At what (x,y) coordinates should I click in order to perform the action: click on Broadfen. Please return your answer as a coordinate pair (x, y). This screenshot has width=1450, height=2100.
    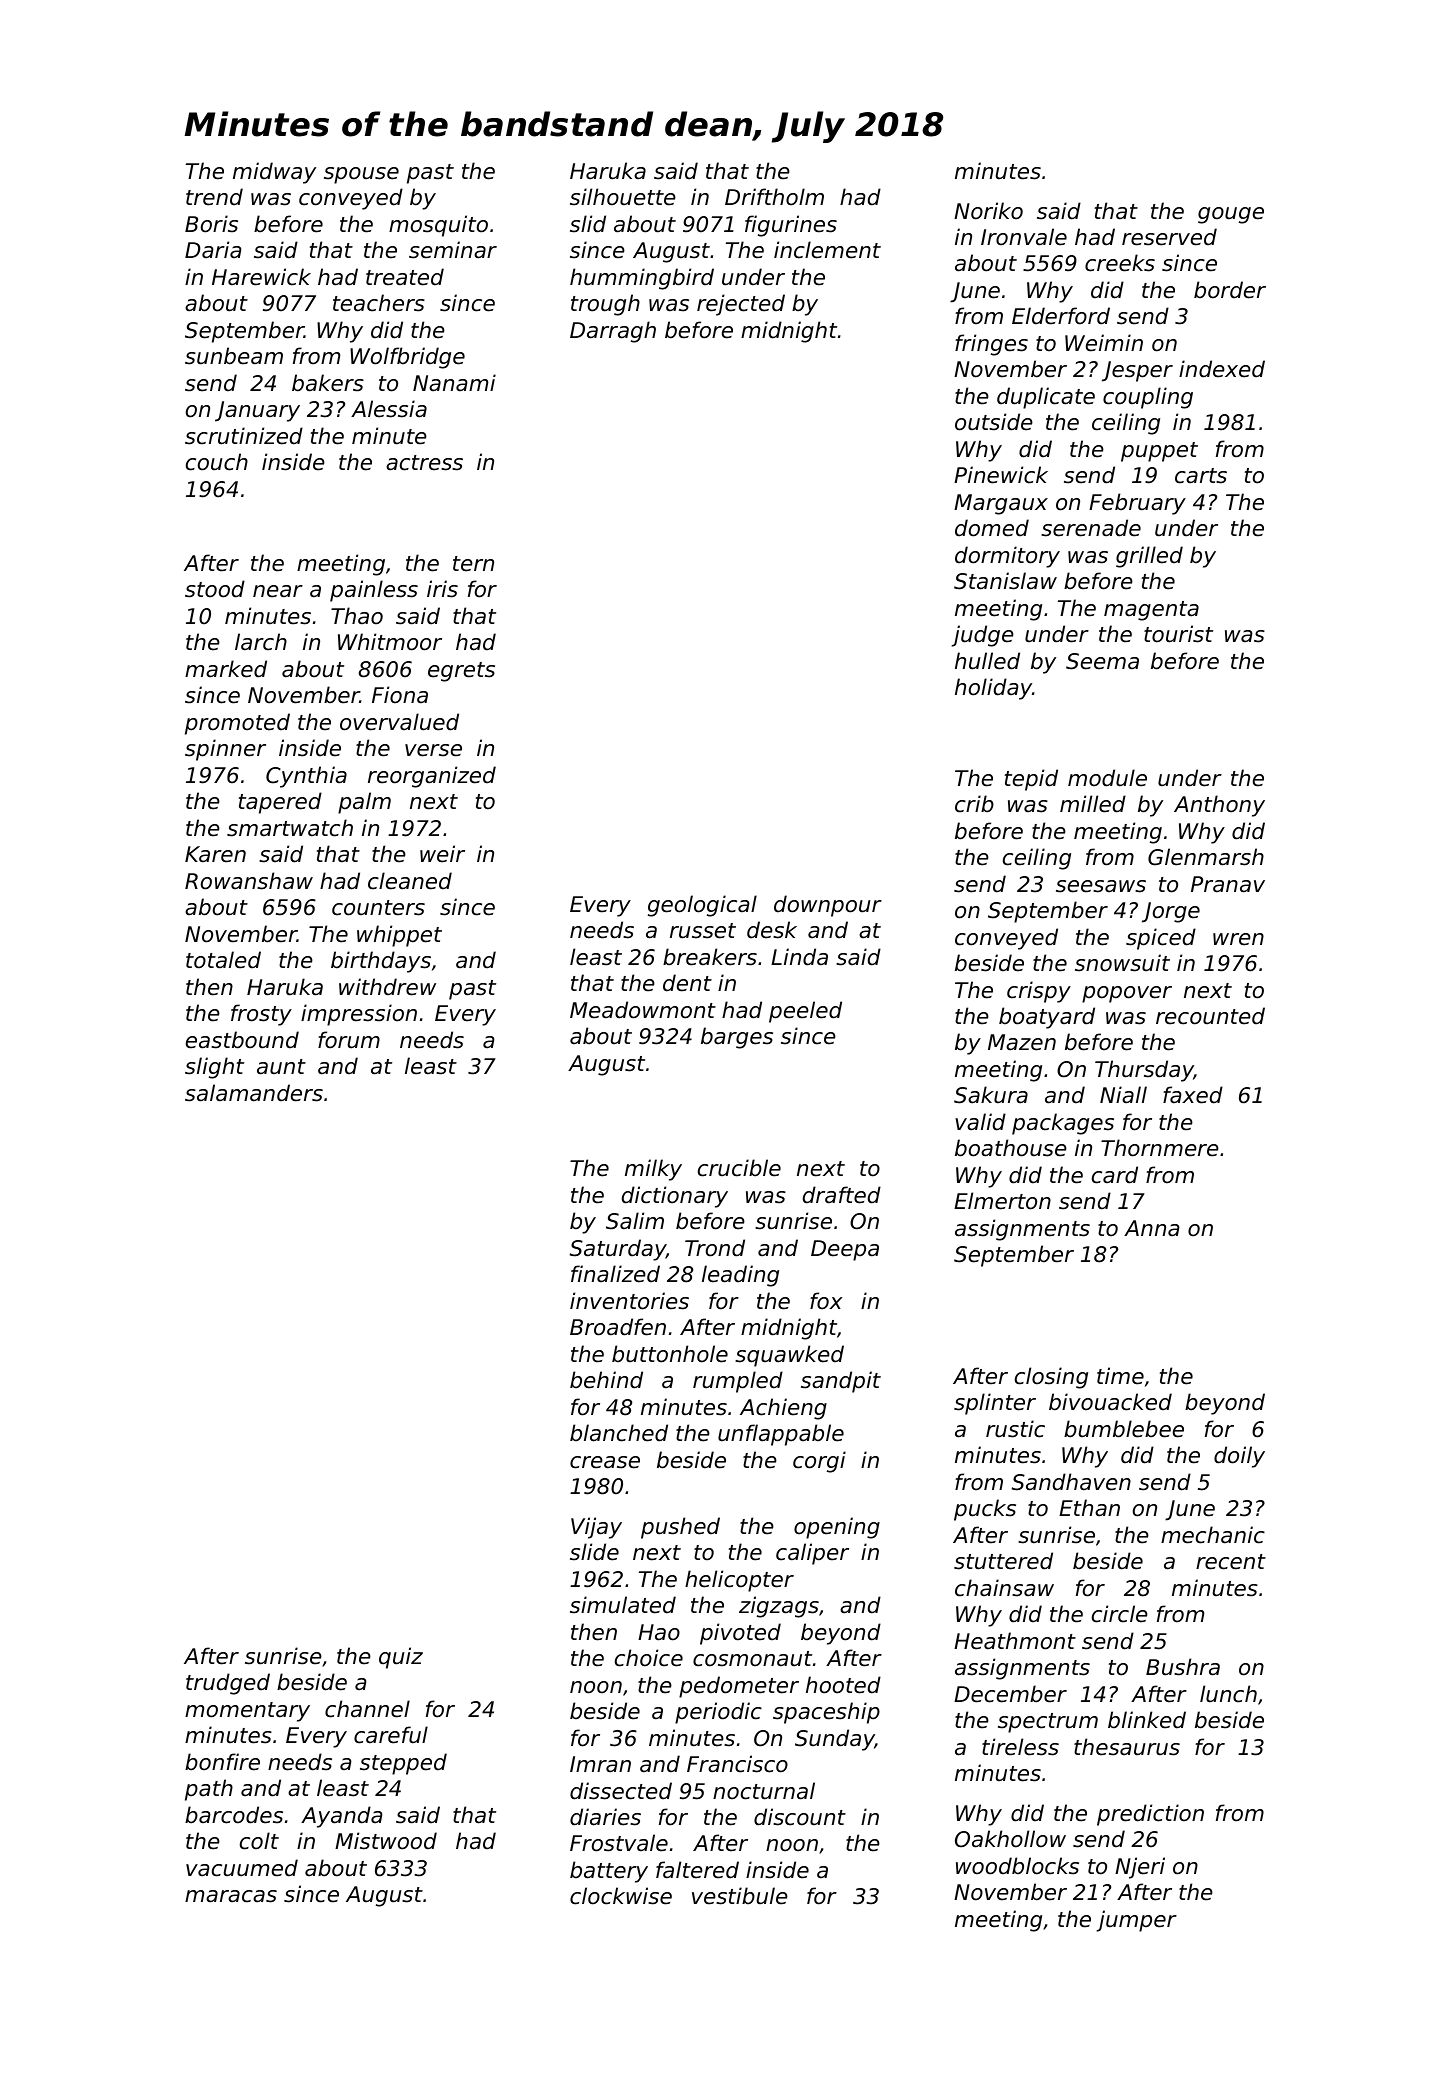
    Looking at the image, I should click on (618, 1327).
